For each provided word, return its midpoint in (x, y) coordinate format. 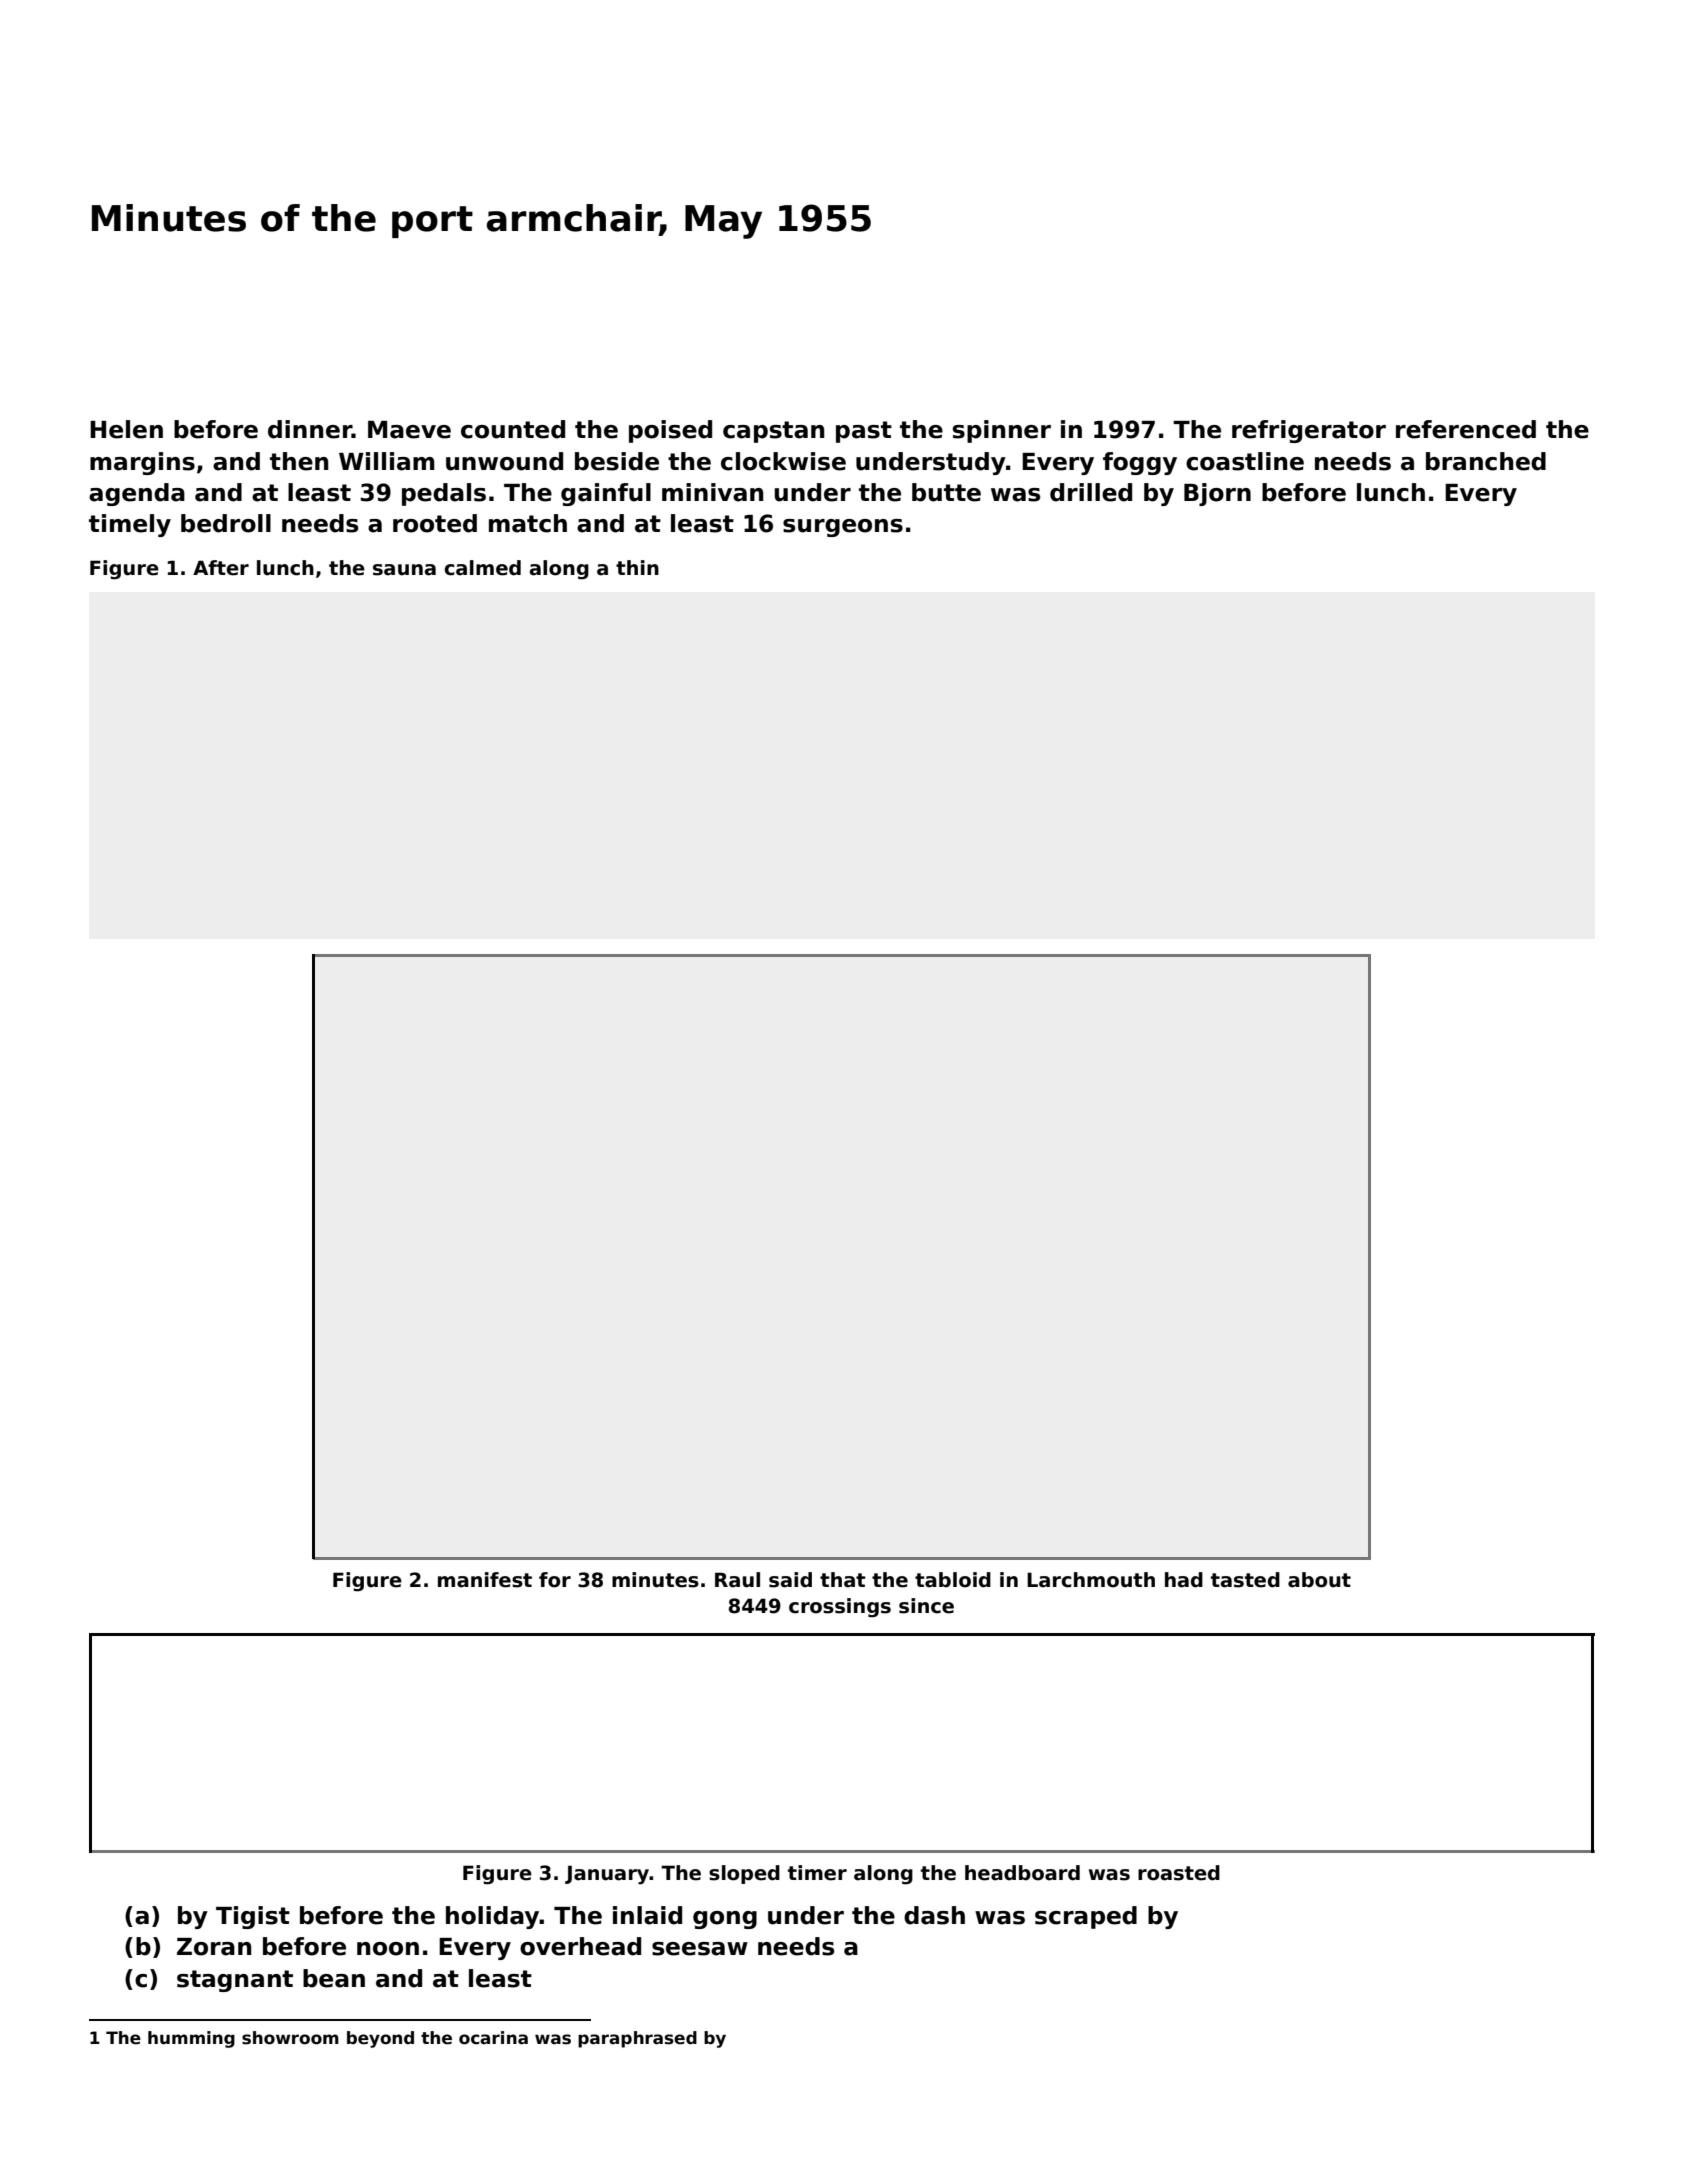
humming (191, 2039)
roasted (1179, 1873)
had (1184, 1580)
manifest (485, 1580)
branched (1486, 461)
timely (130, 525)
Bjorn (1217, 494)
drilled (1091, 492)
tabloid (953, 1580)
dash (934, 1915)
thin (637, 567)
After (221, 568)
